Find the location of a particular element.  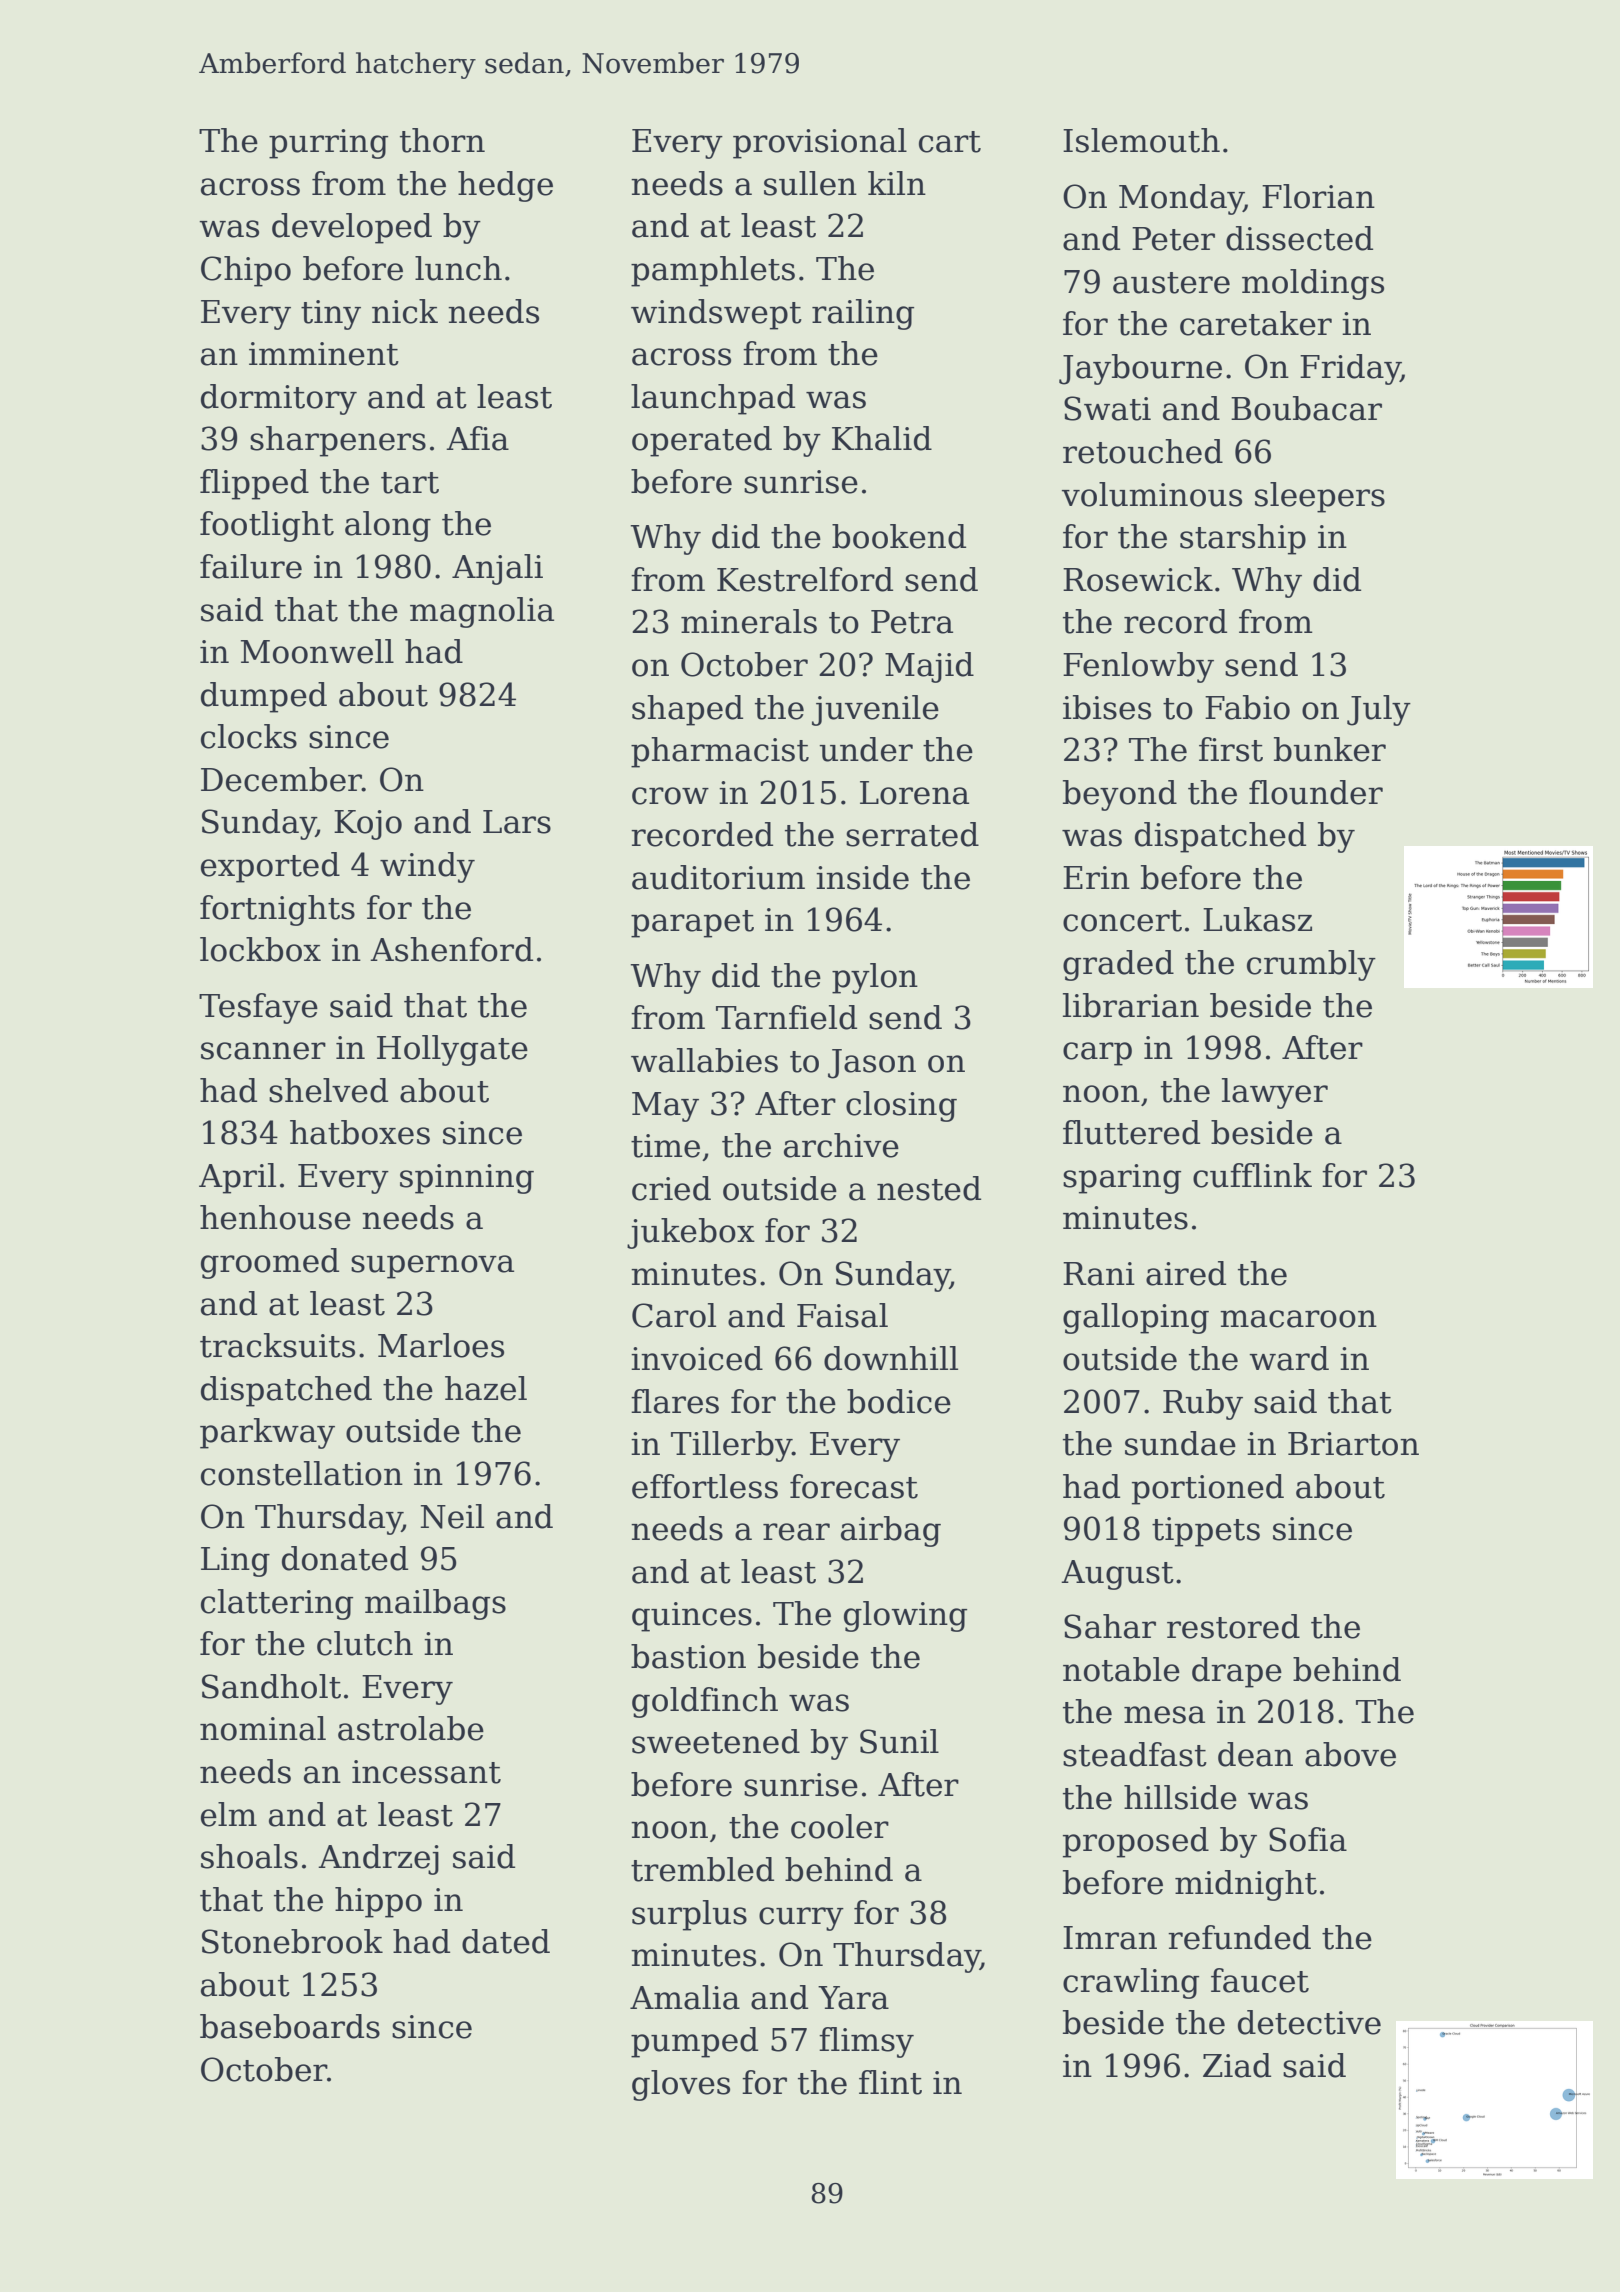

thorn is located at coordinates (442, 140).
